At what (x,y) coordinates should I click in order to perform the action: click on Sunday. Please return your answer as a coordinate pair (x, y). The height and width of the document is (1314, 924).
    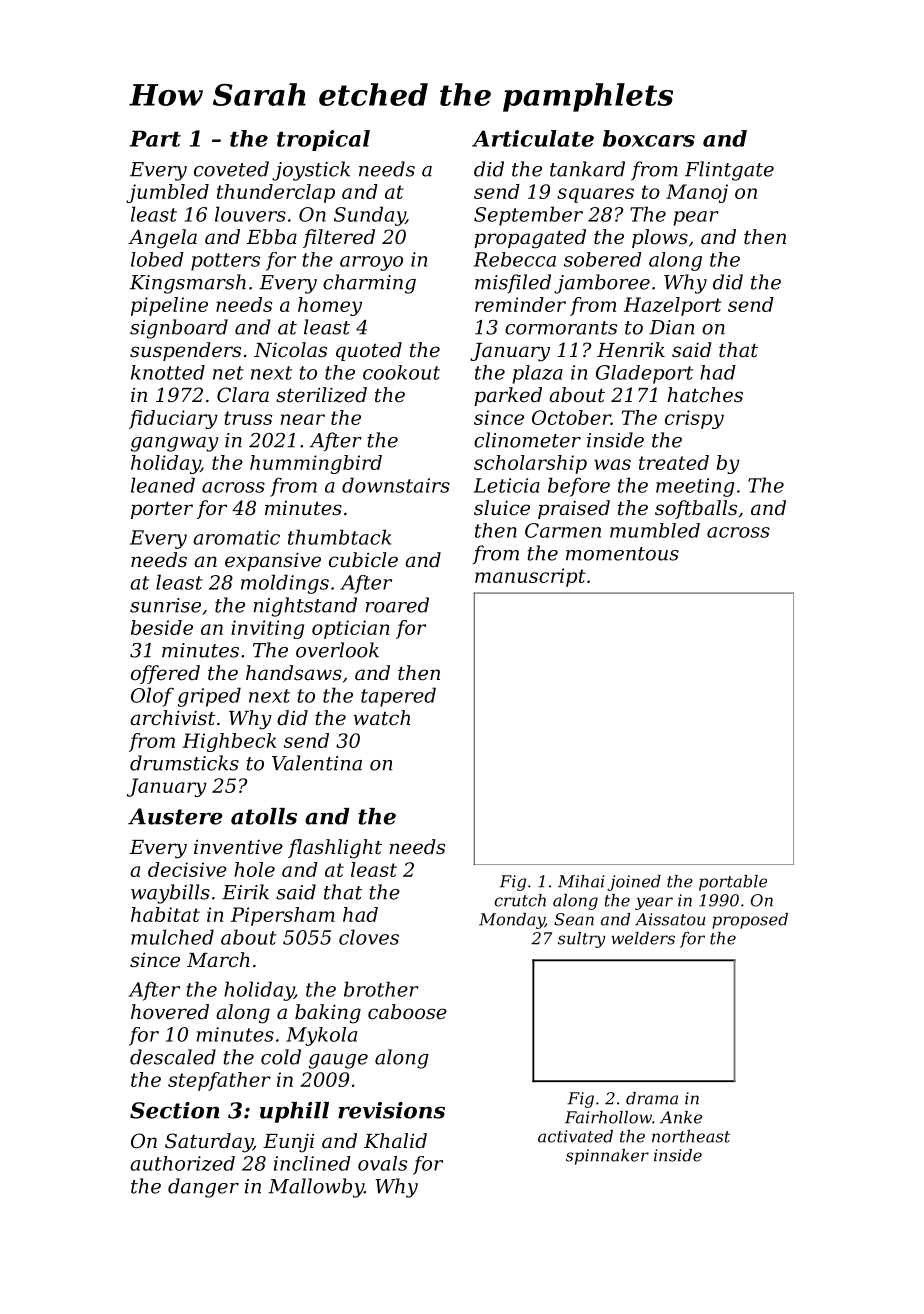
    Looking at the image, I should click on (370, 216).
